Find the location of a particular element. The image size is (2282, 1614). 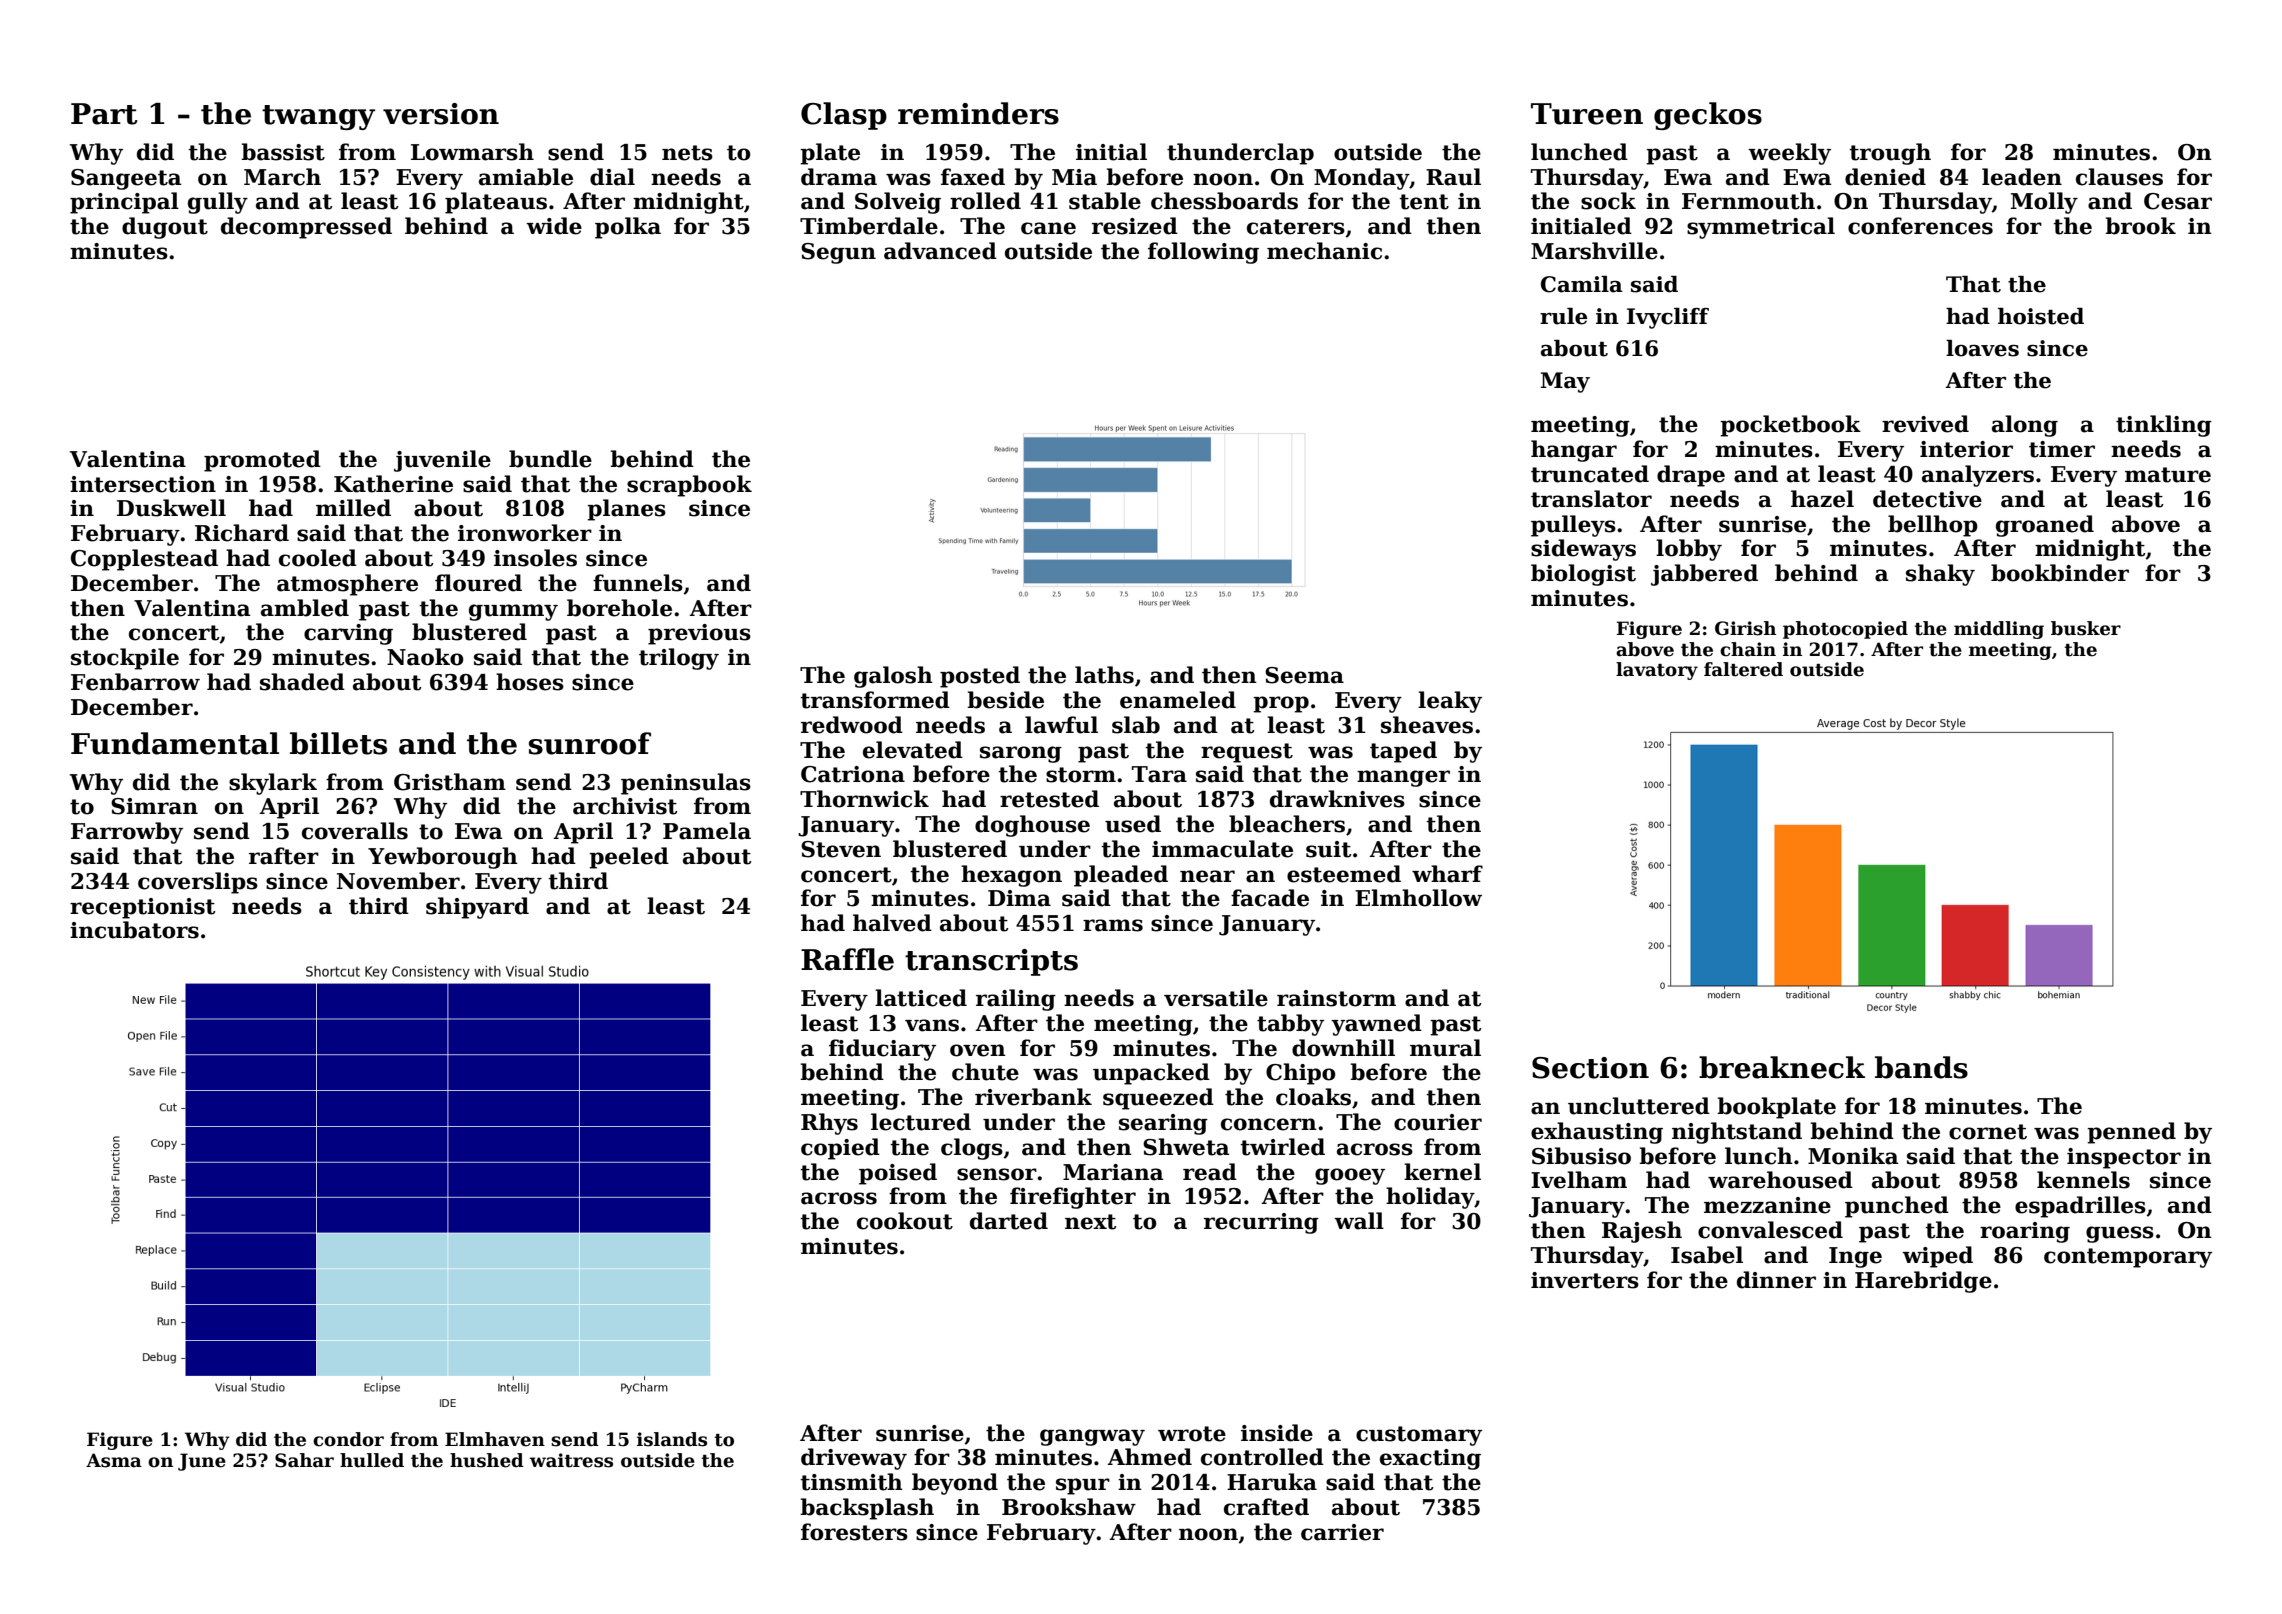

versatile is located at coordinates (1216, 998).
